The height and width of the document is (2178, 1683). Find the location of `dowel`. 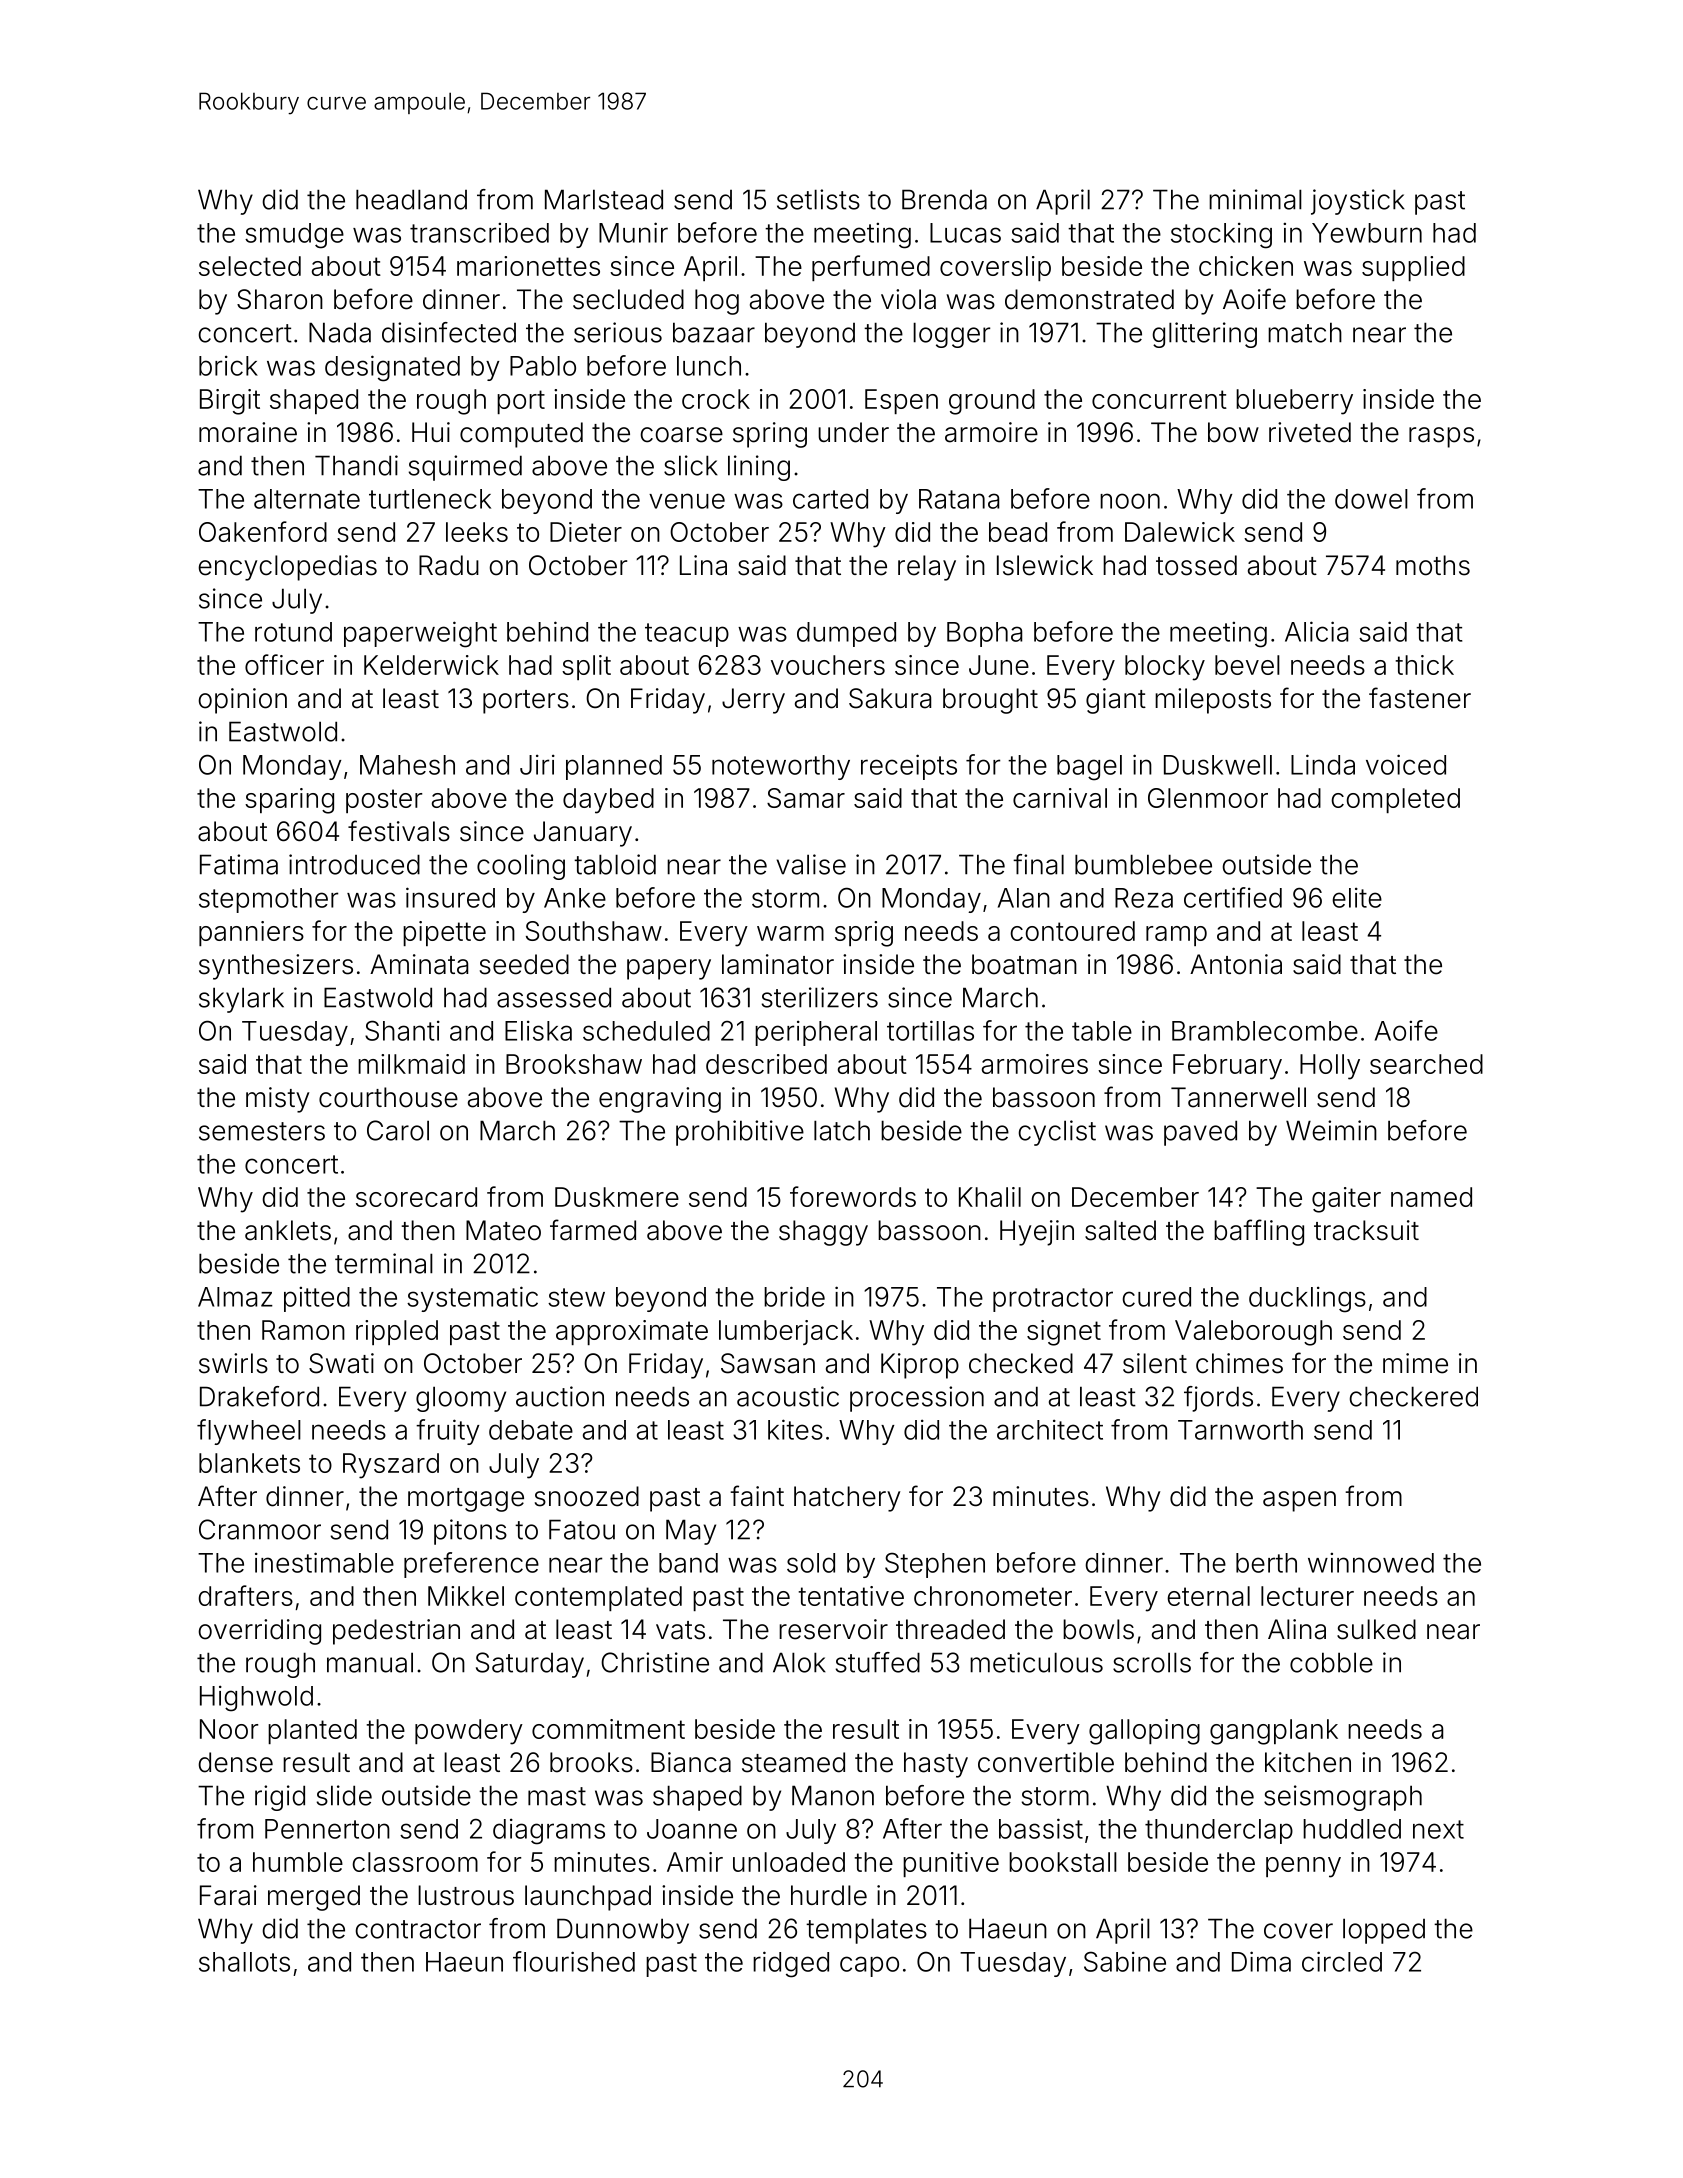

dowel is located at coordinates (1371, 499).
